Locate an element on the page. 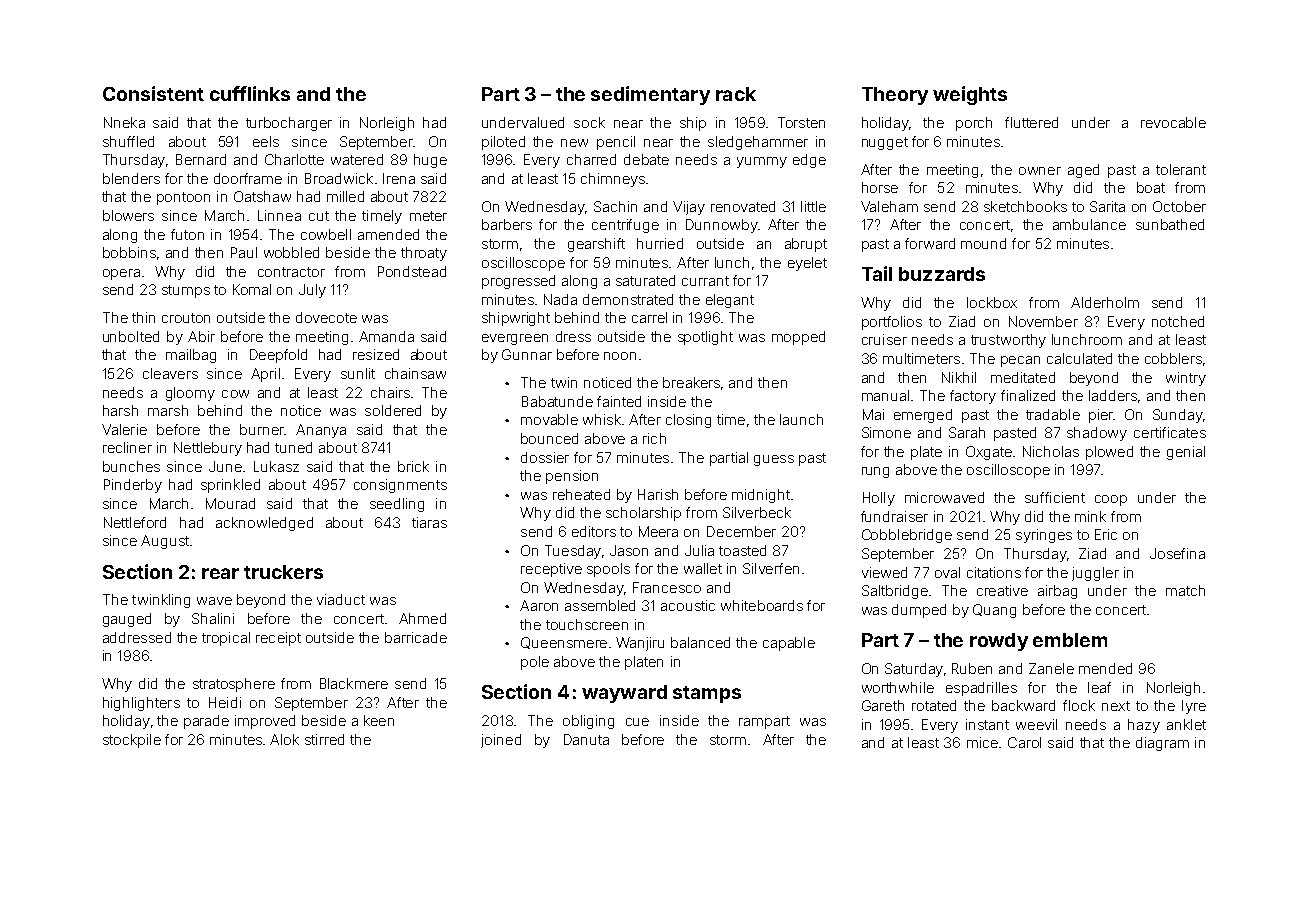 The width and height of the image is (1308, 924). cufflinks is located at coordinates (250, 93).
